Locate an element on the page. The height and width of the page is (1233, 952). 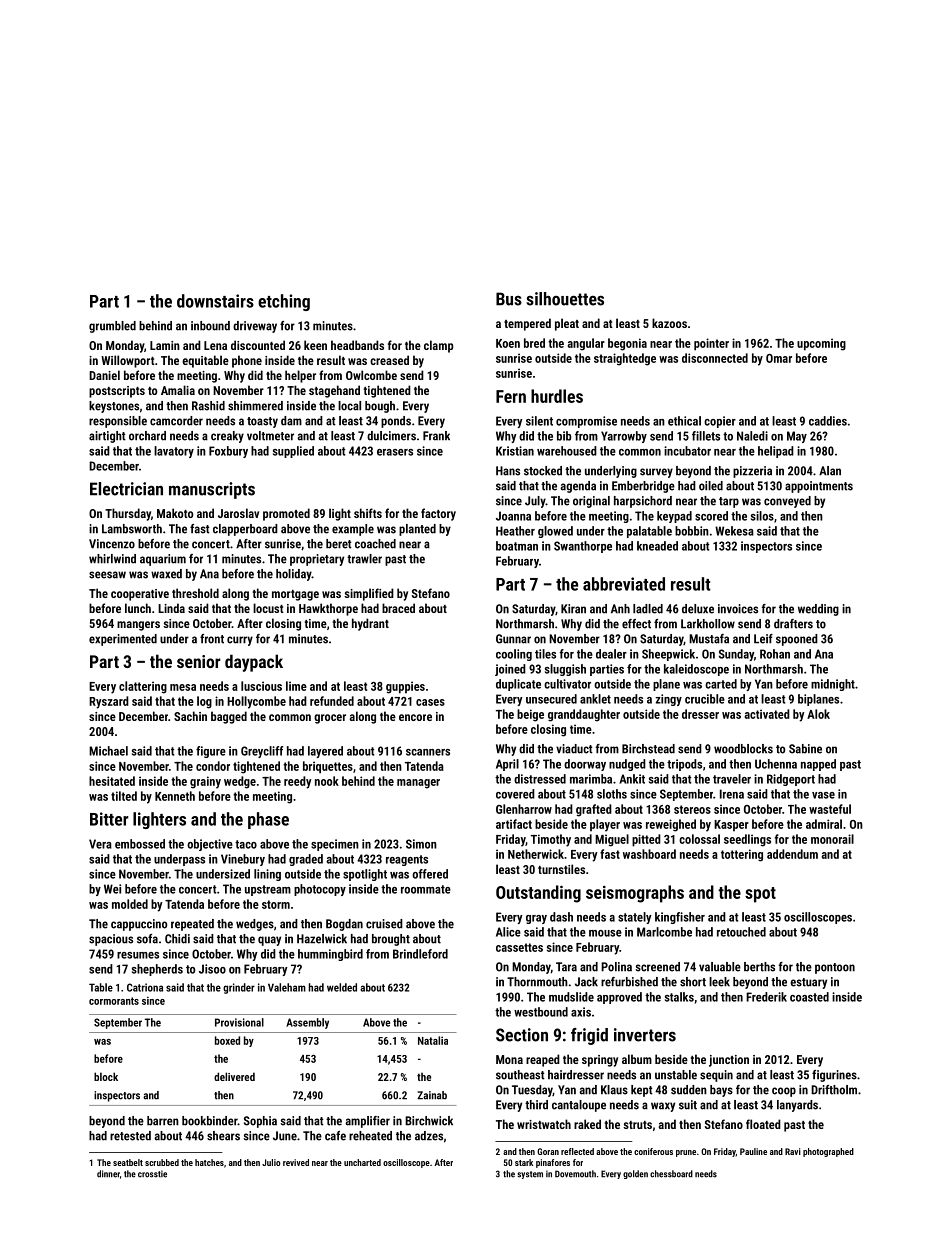
silhouettes is located at coordinates (565, 299).
